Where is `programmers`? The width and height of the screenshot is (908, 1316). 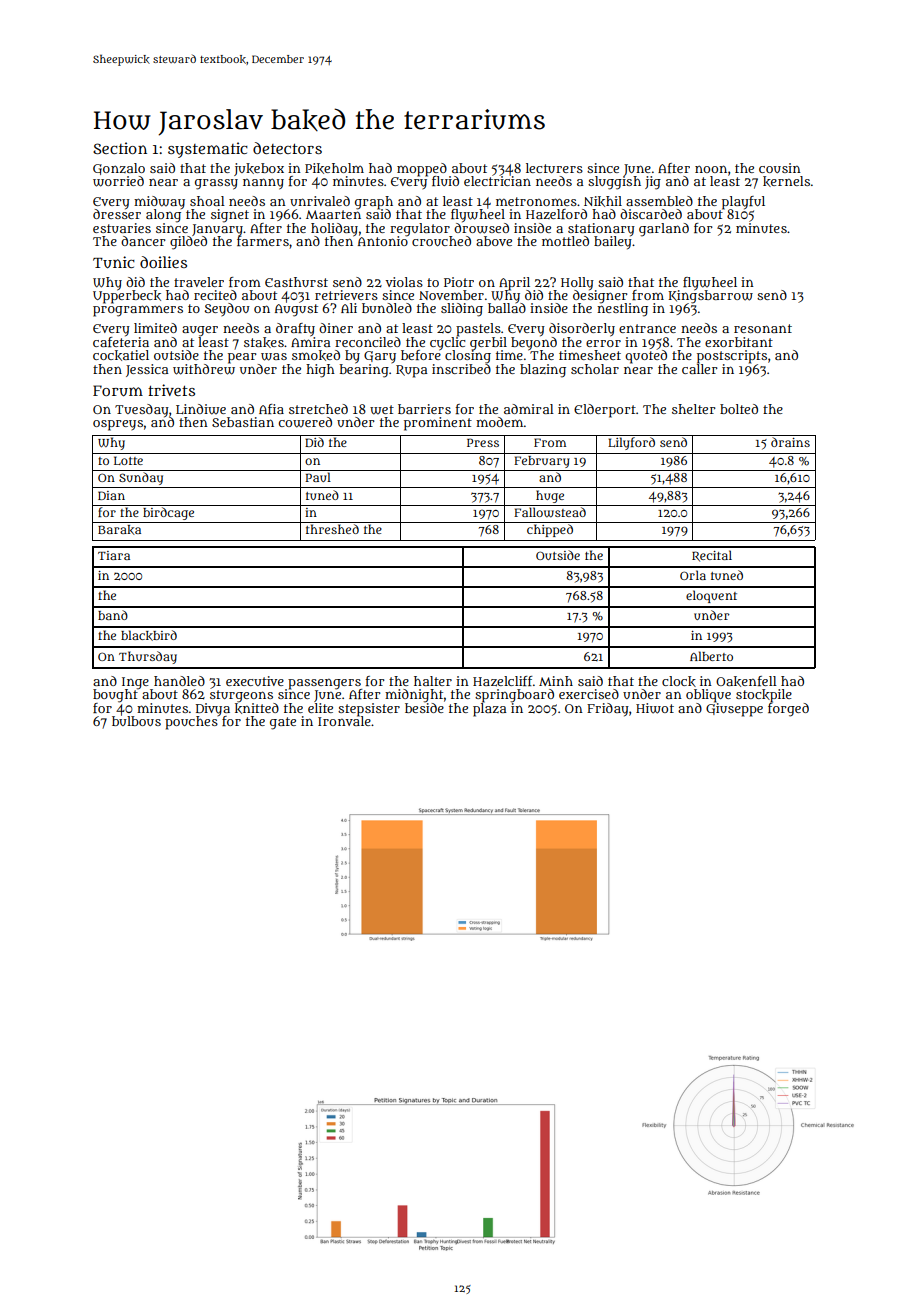
programmers is located at coordinates (138, 311).
